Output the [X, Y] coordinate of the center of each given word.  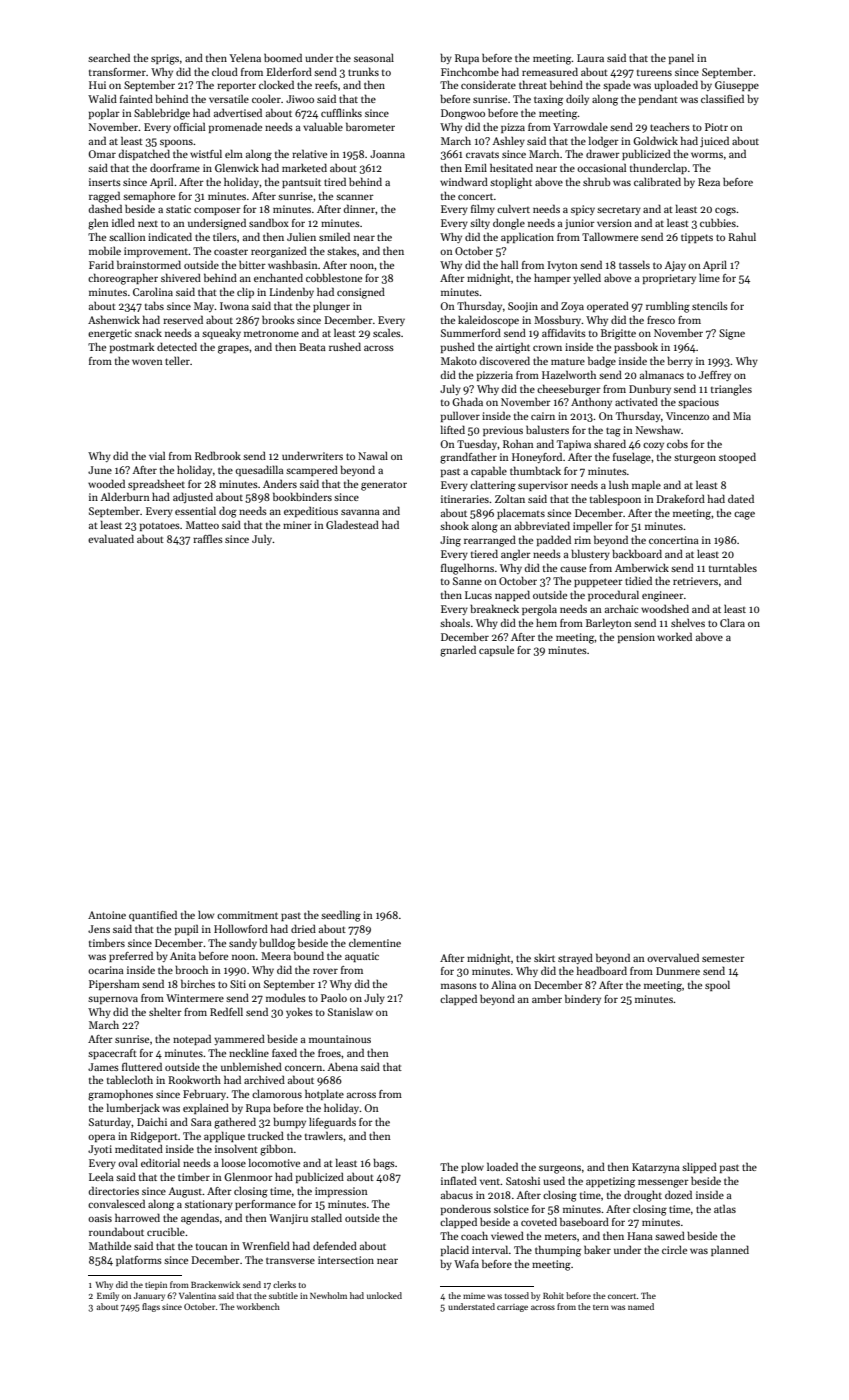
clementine [375, 942]
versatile [229, 98]
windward [464, 181]
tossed [517, 1295]
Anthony [591, 402]
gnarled [458, 651]
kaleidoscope [488, 320]
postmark [132, 347]
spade [617, 85]
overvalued [673, 957]
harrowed [137, 1217]
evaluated [111, 538]
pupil [186, 929]
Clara [732, 623]
